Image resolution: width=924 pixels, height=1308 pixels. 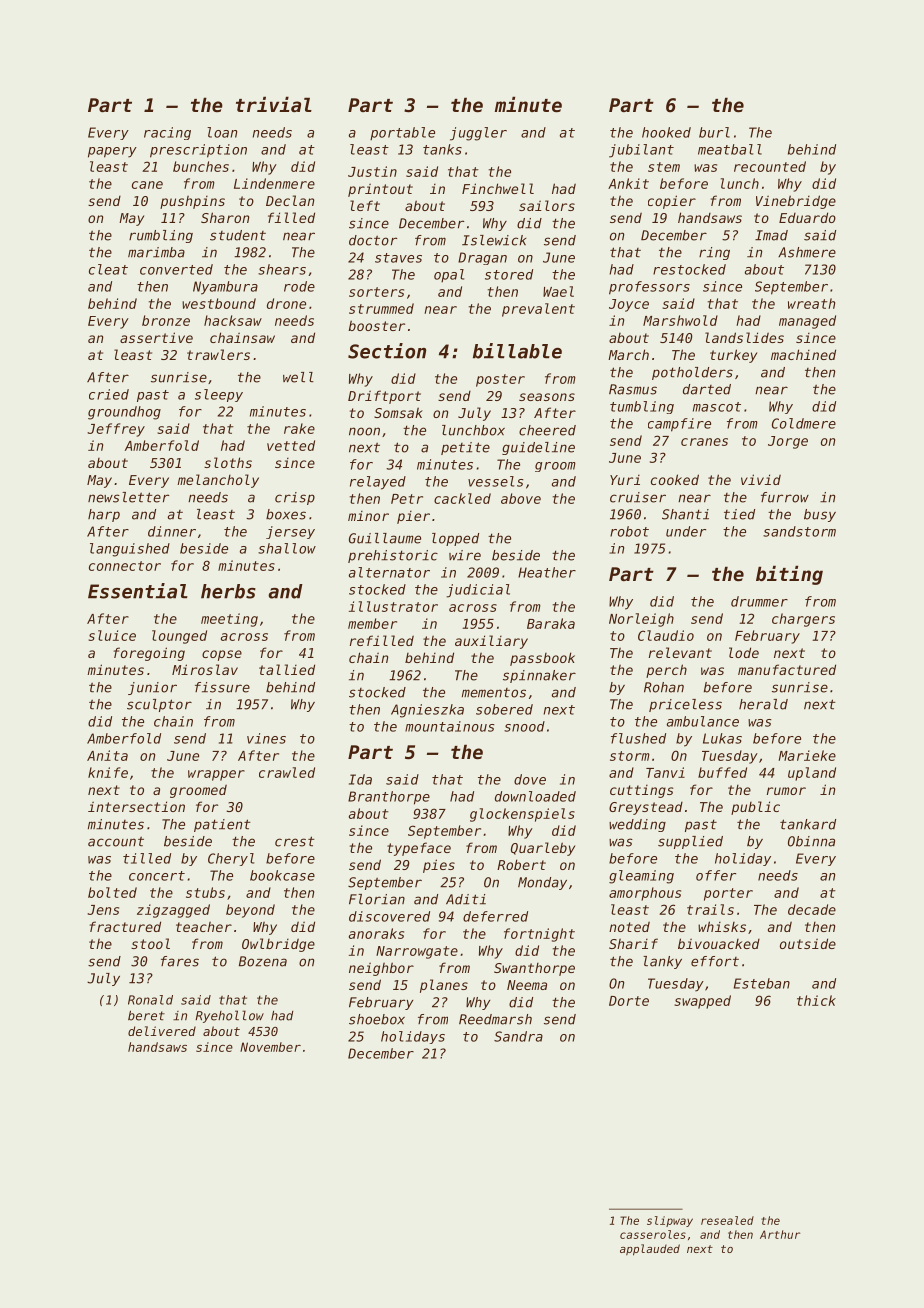 What do you see at coordinates (377, 1019) in the screenshot?
I see `shoebox` at bounding box center [377, 1019].
